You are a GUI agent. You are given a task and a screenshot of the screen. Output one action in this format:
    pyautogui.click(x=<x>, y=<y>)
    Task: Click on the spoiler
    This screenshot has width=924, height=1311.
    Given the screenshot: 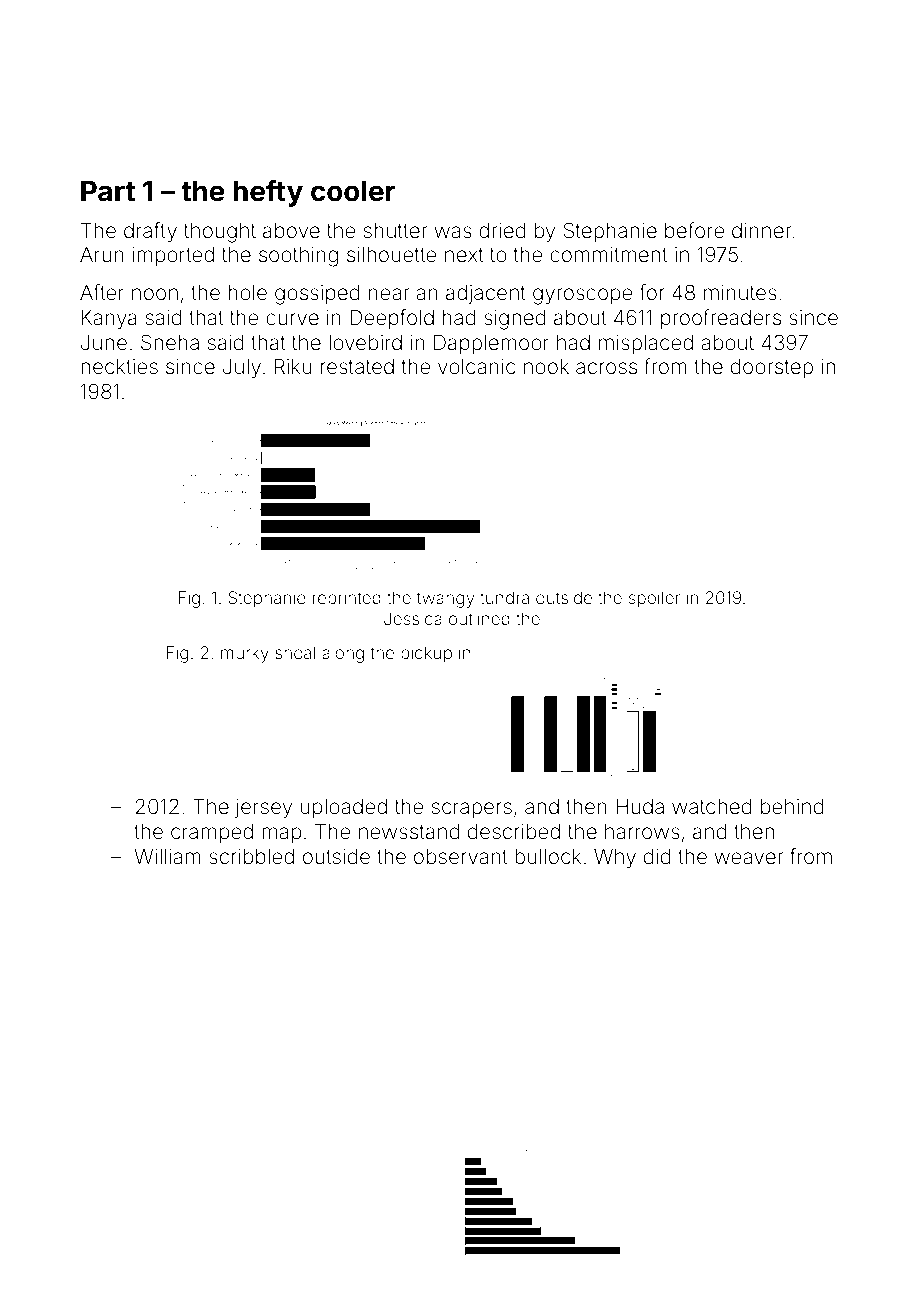 What is the action you would take?
    pyautogui.click(x=654, y=599)
